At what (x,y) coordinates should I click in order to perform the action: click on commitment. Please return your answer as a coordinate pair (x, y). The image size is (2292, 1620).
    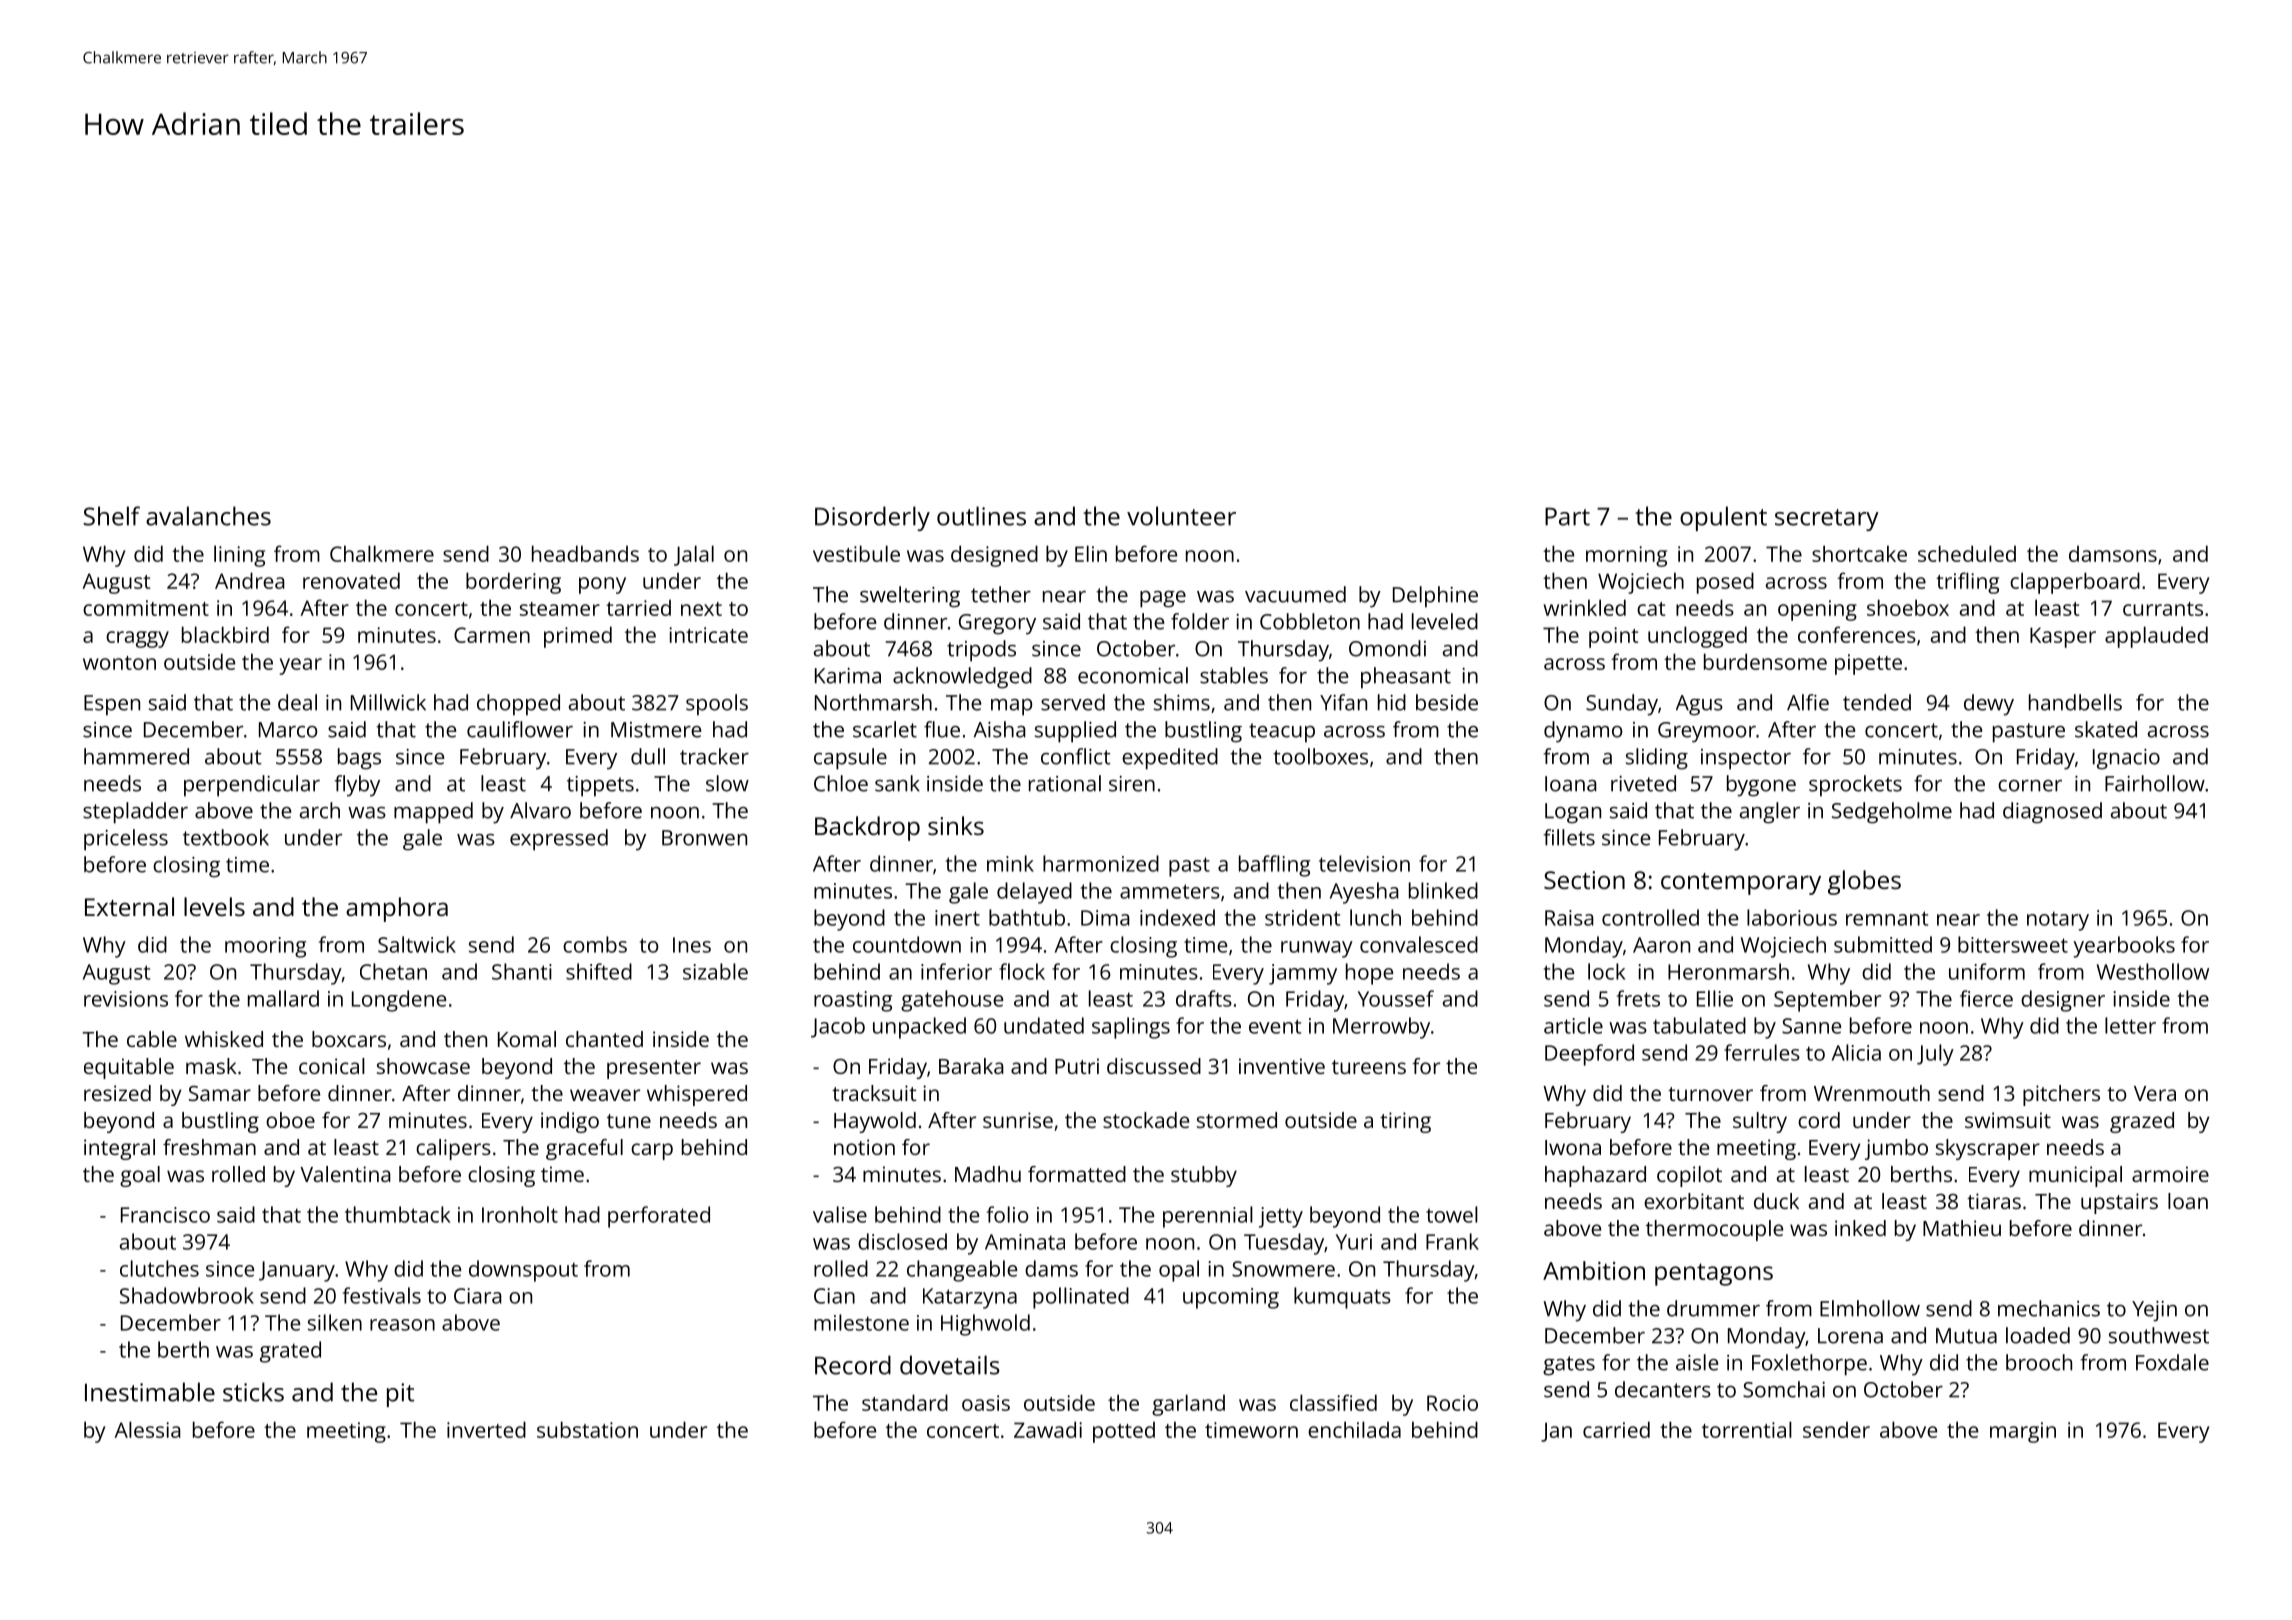
    Looking at the image, I should click on (146, 608).
